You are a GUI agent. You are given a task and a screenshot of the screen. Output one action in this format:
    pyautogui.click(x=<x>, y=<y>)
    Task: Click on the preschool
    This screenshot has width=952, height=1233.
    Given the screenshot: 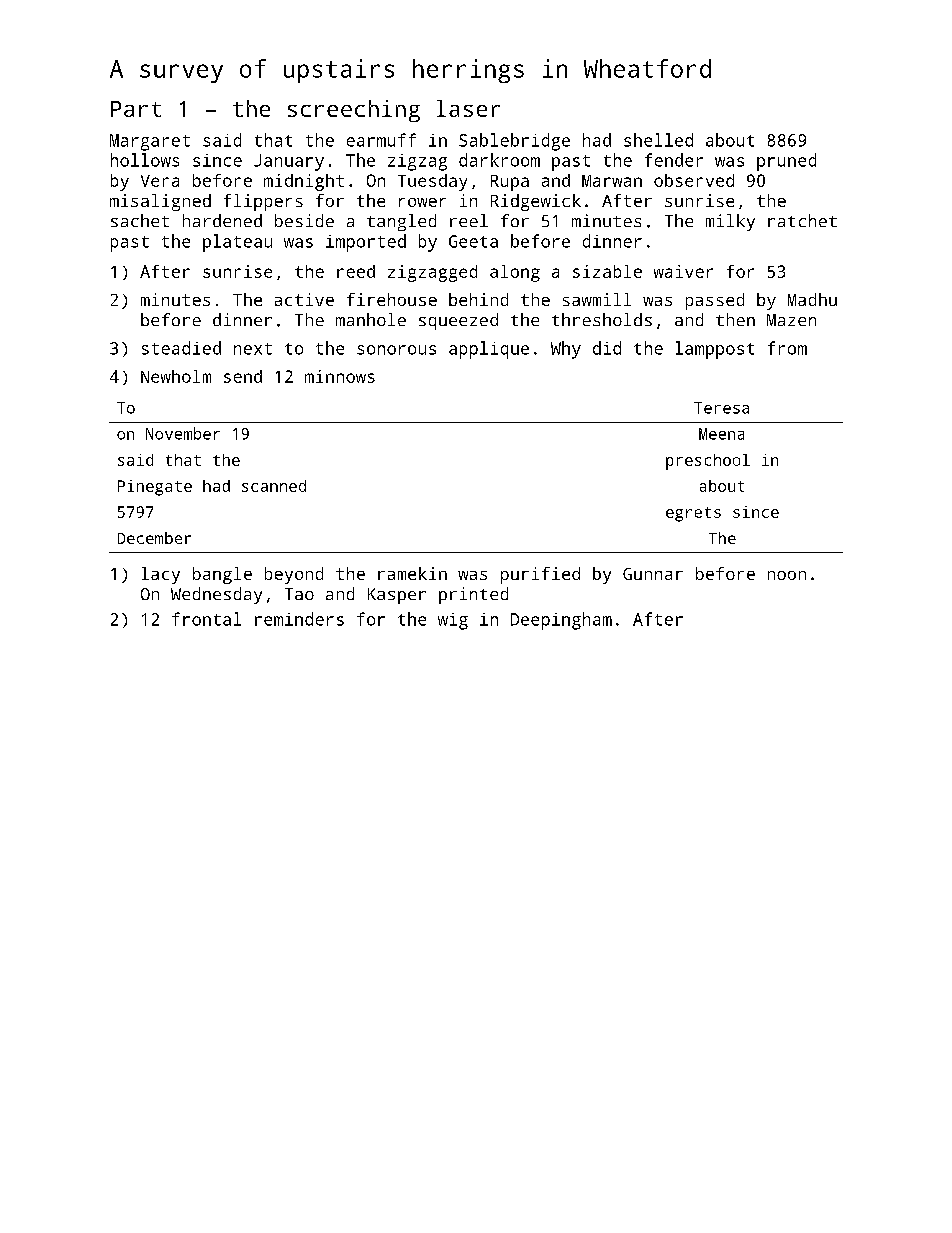 What is the action you would take?
    pyautogui.click(x=708, y=462)
